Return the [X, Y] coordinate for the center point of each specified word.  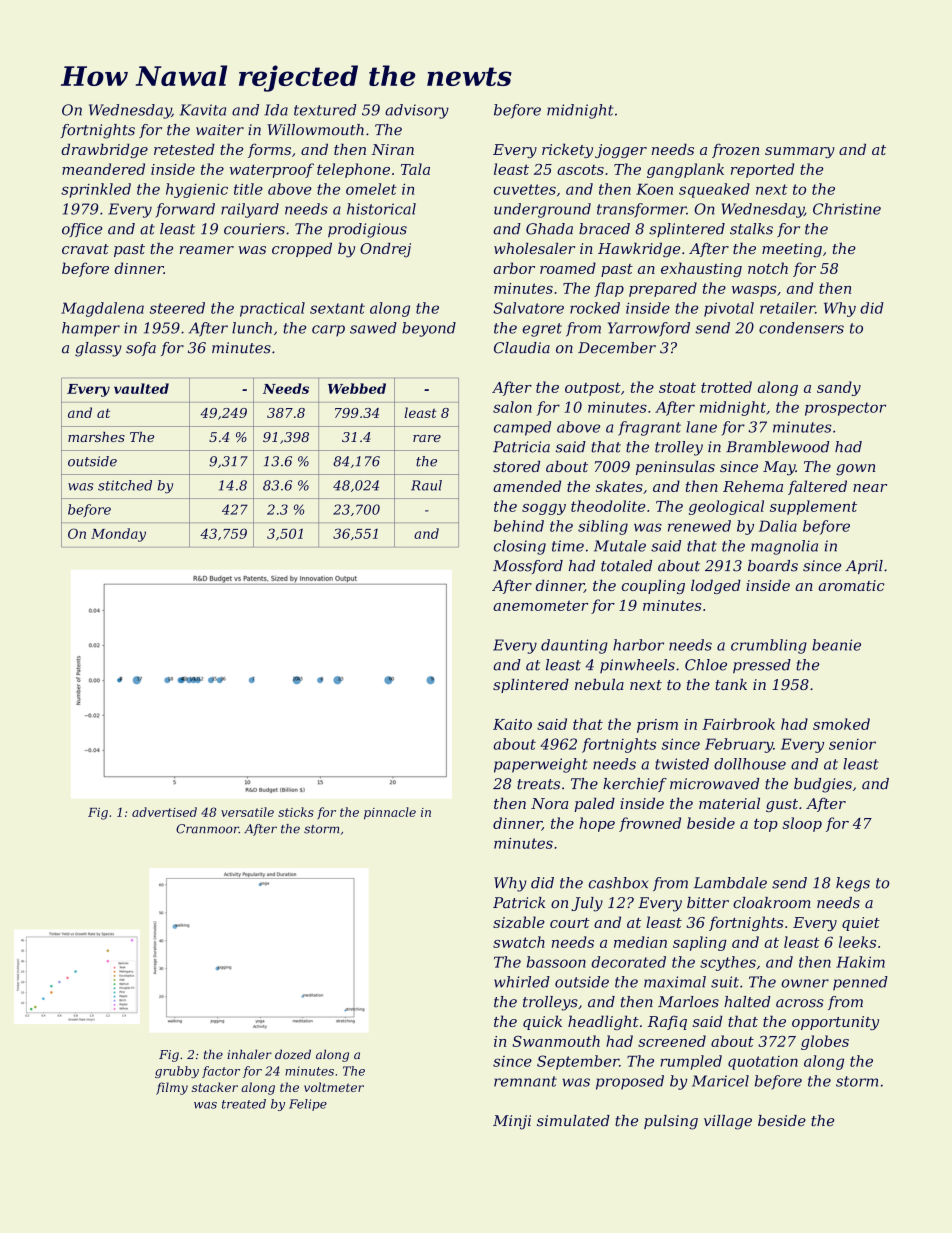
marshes [96, 437]
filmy [172, 1088]
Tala [415, 169]
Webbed [357, 388]
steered [177, 308]
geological [726, 507]
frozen [735, 151]
